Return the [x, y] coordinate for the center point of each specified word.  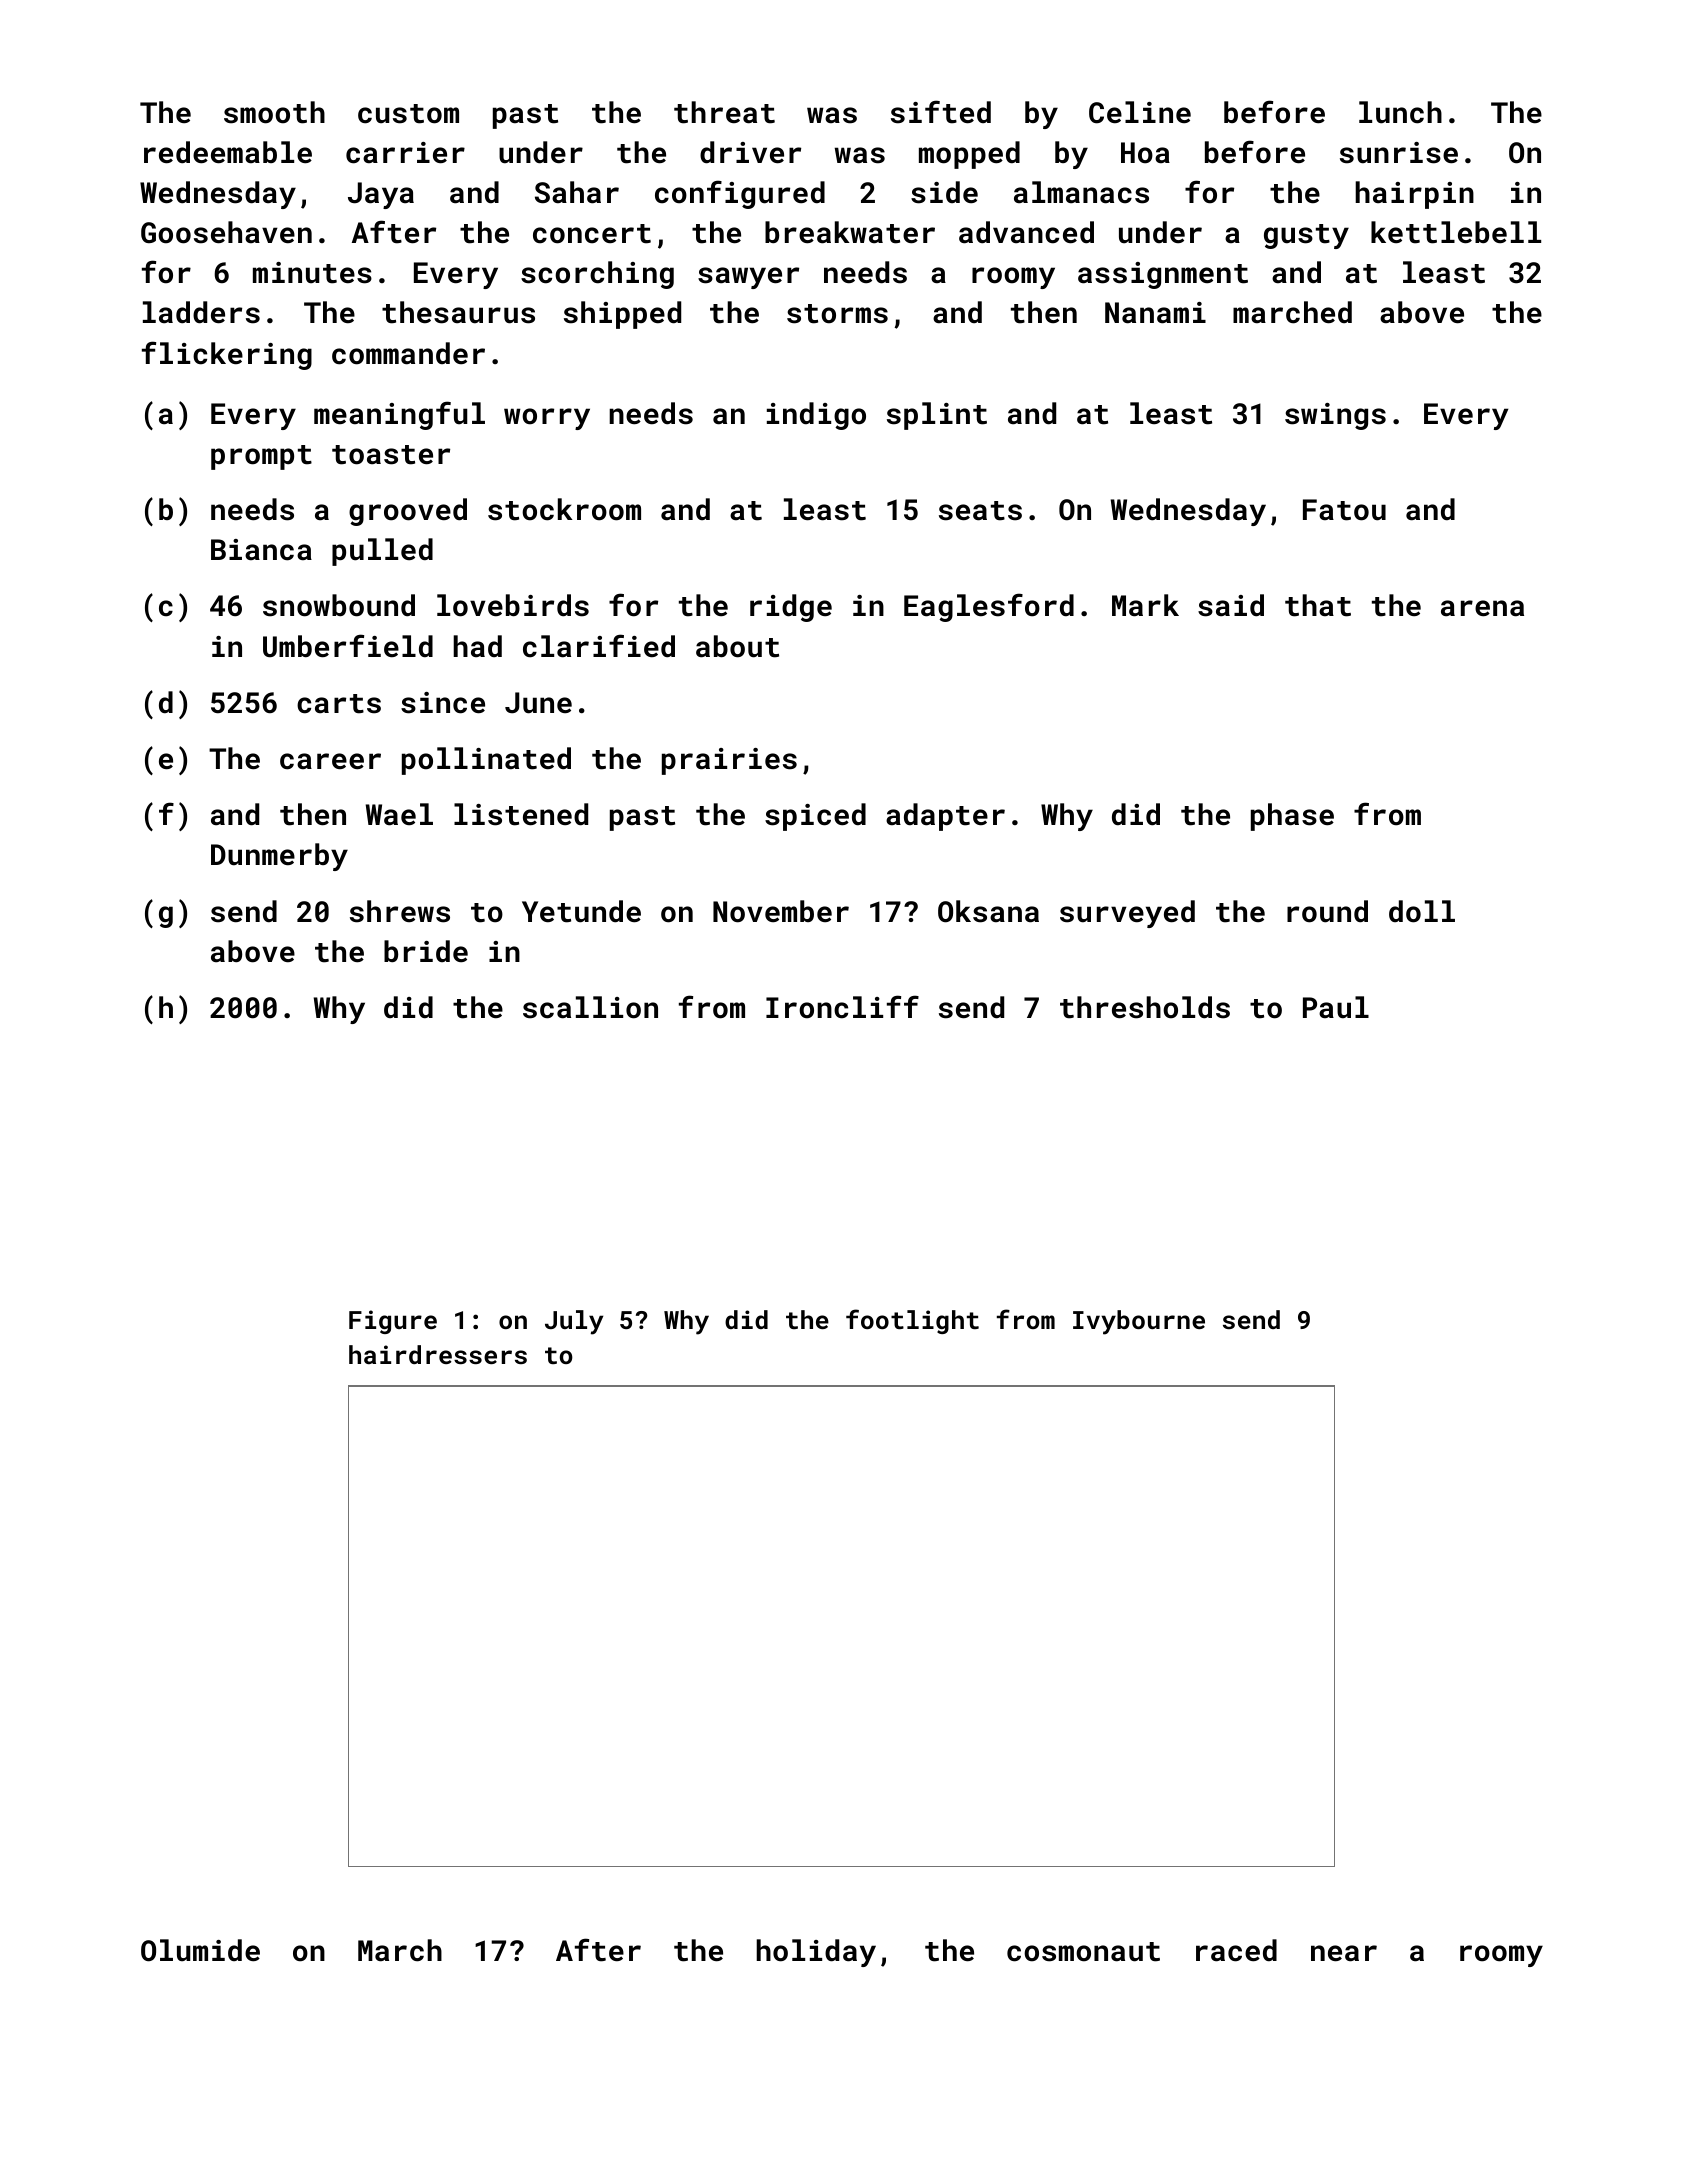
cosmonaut [1083, 1952]
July [574, 1322]
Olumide [200, 1950]
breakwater [850, 232]
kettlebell [1456, 232]
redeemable [228, 152]
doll [1422, 911]
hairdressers [438, 1354]
